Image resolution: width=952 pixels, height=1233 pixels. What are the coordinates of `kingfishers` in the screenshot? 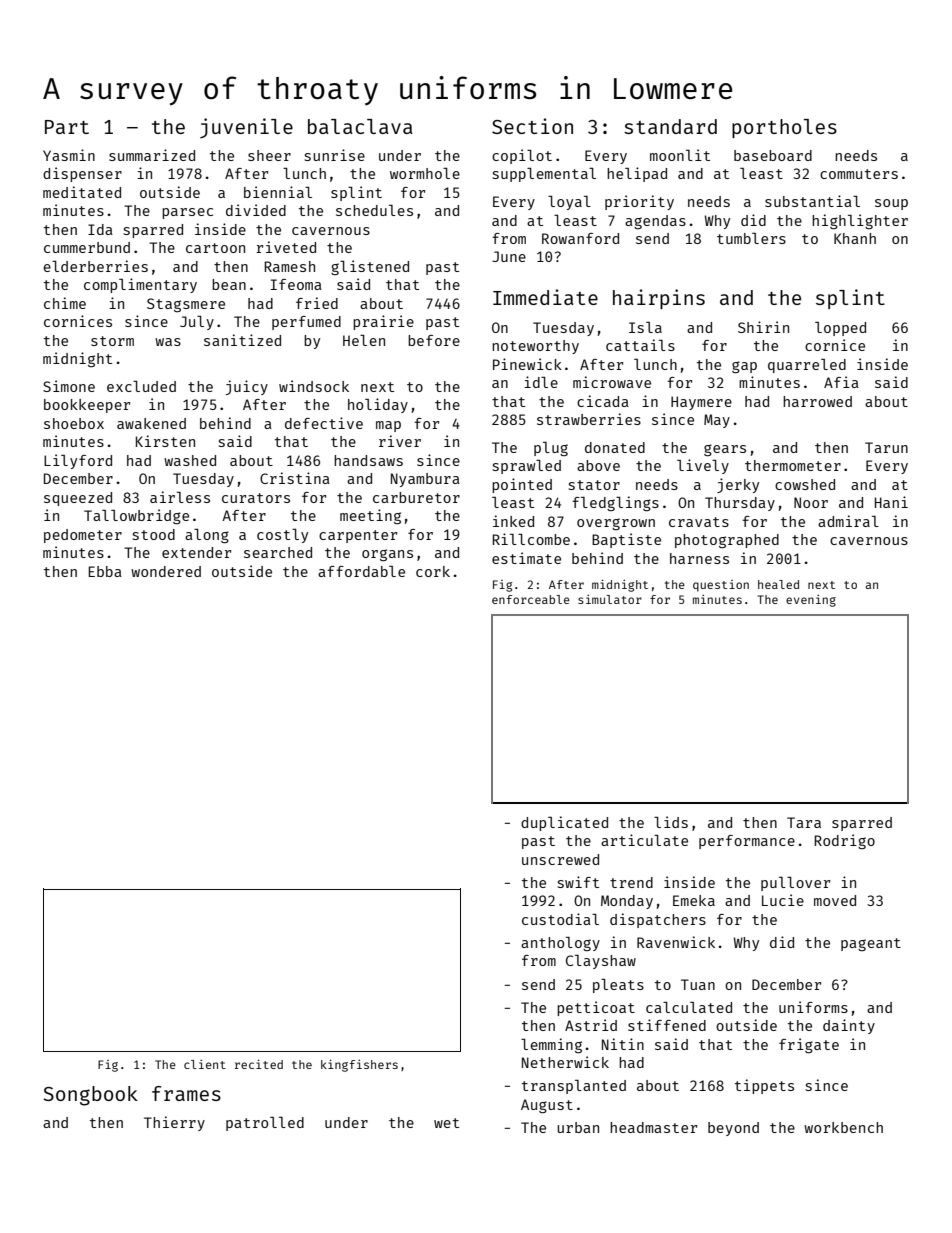 It's located at (359, 1065).
